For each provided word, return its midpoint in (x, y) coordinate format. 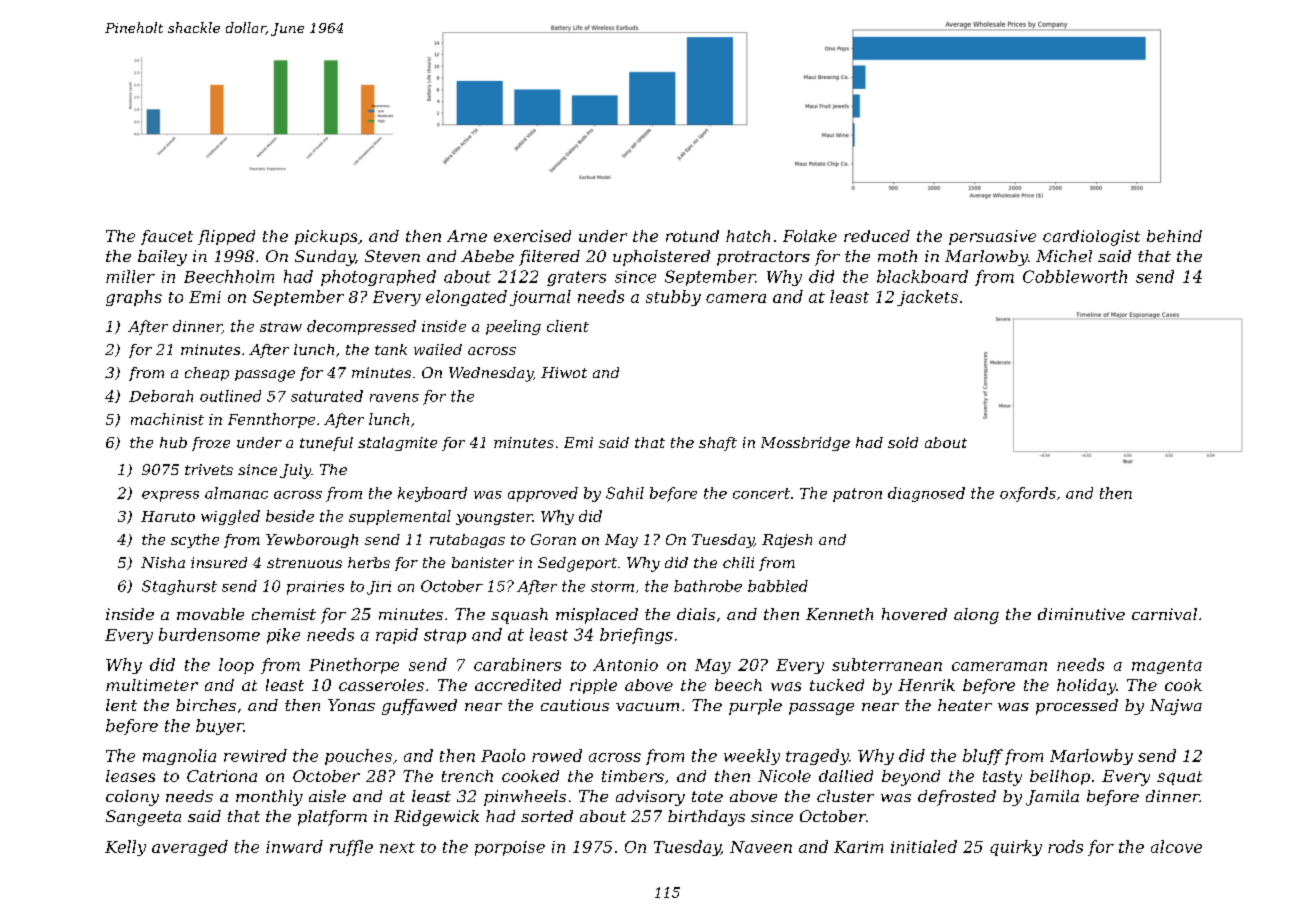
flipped (226, 237)
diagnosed (926, 494)
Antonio (625, 665)
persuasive (992, 237)
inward (294, 846)
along (976, 616)
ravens (394, 398)
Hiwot (564, 372)
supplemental (400, 517)
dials (696, 614)
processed (1077, 707)
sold (903, 442)
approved (543, 494)
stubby (673, 298)
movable (210, 614)
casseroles (381, 685)
